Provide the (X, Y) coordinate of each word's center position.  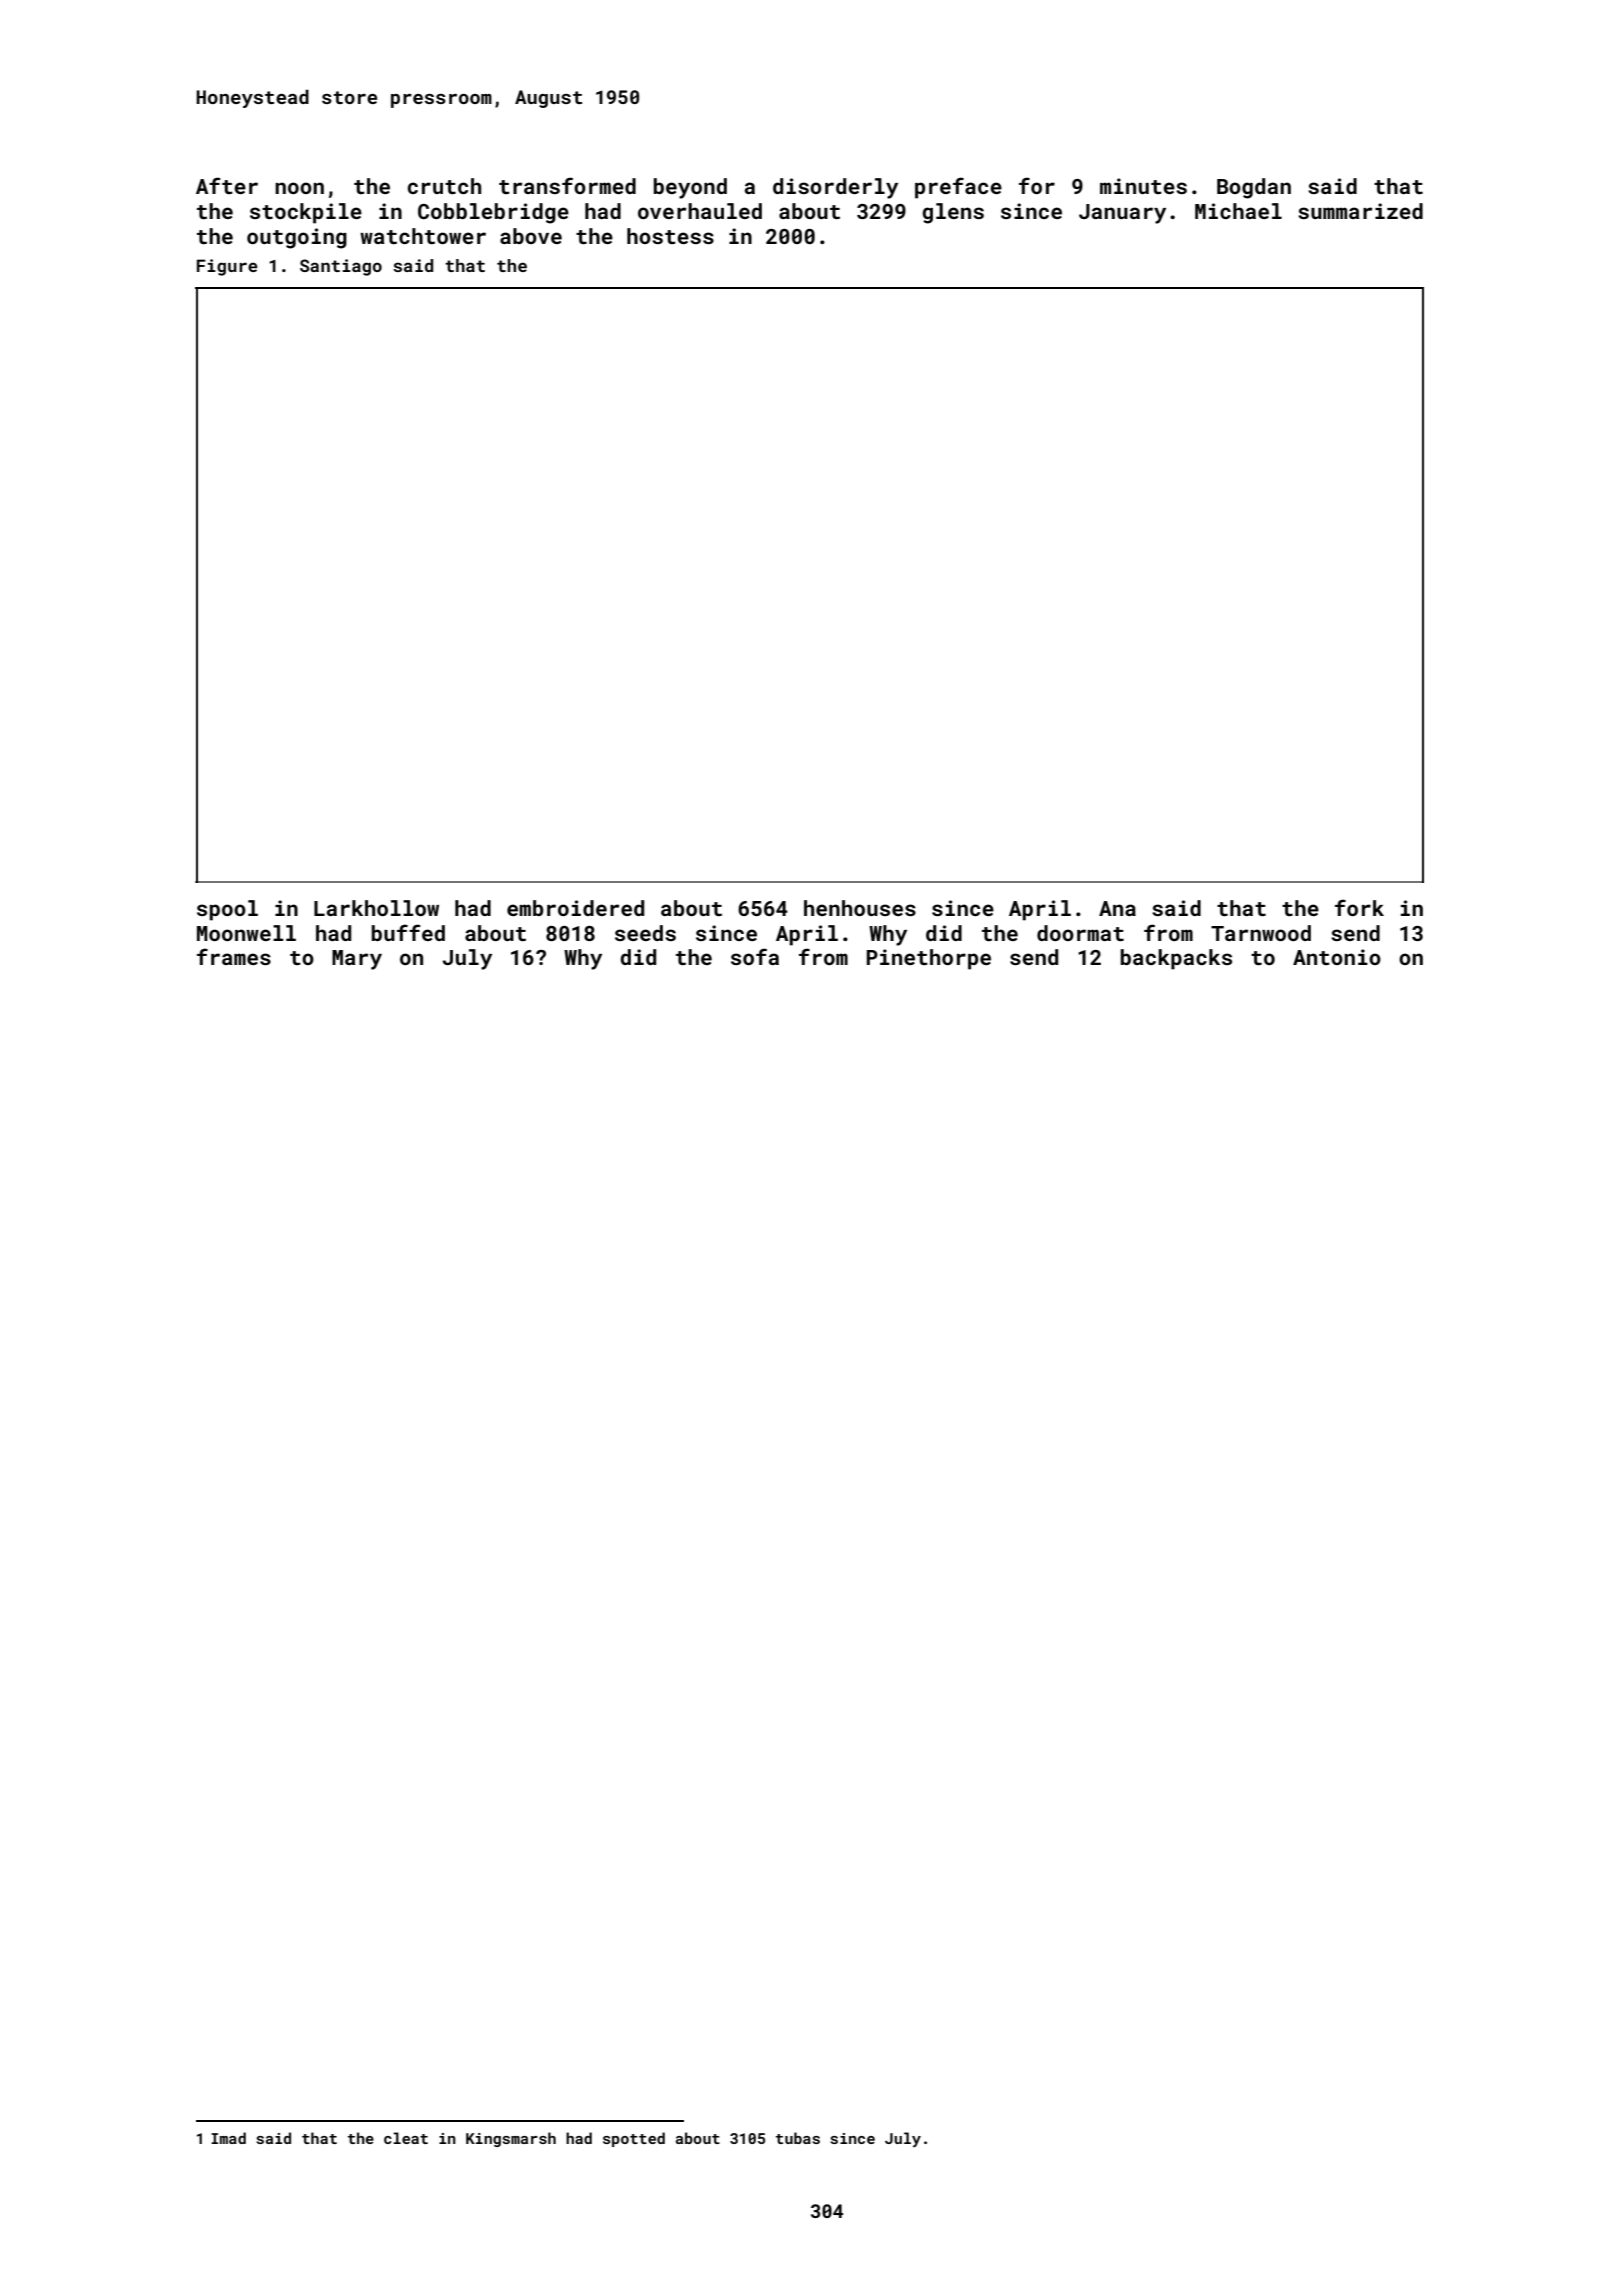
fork (1359, 907)
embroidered (575, 908)
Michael (1238, 211)
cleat (406, 2138)
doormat (1080, 933)
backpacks (1176, 959)
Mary (357, 960)
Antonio (1337, 957)
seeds (645, 933)
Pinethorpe (929, 959)
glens (953, 213)
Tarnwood (1261, 933)
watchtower (423, 236)
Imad (228, 2138)
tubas (798, 2138)
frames (234, 956)
